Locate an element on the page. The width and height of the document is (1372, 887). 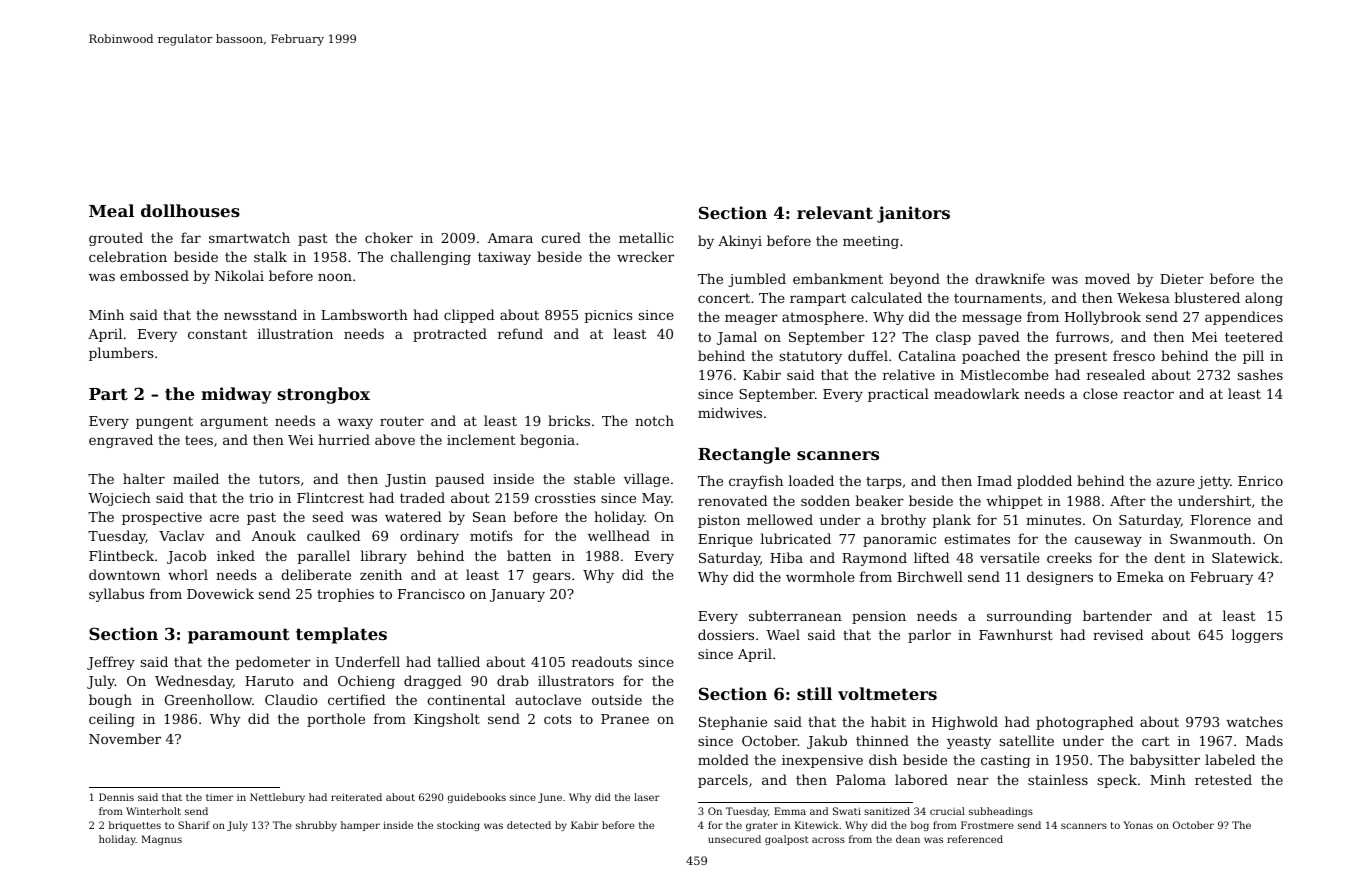
tutors is located at coordinates (279, 479).
